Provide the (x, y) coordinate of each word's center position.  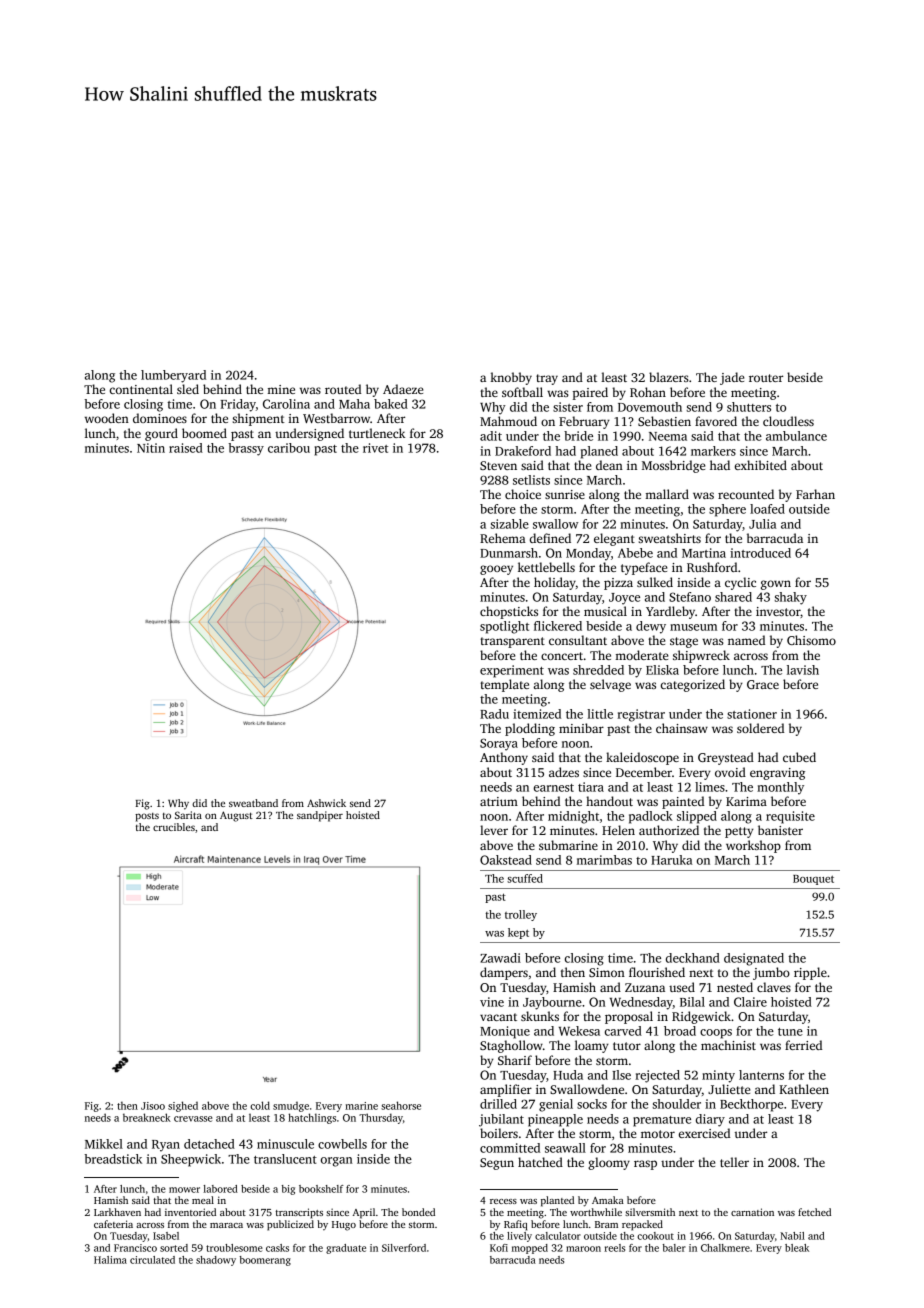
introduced (760, 553)
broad (680, 1031)
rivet (375, 448)
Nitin (151, 448)
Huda (568, 1075)
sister (568, 407)
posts (147, 817)
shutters (749, 407)
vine (492, 1002)
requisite (790, 817)
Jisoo (153, 1106)
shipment (259, 419)
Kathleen (804, 1089)
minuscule (285, 1144)
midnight (573, 817)
